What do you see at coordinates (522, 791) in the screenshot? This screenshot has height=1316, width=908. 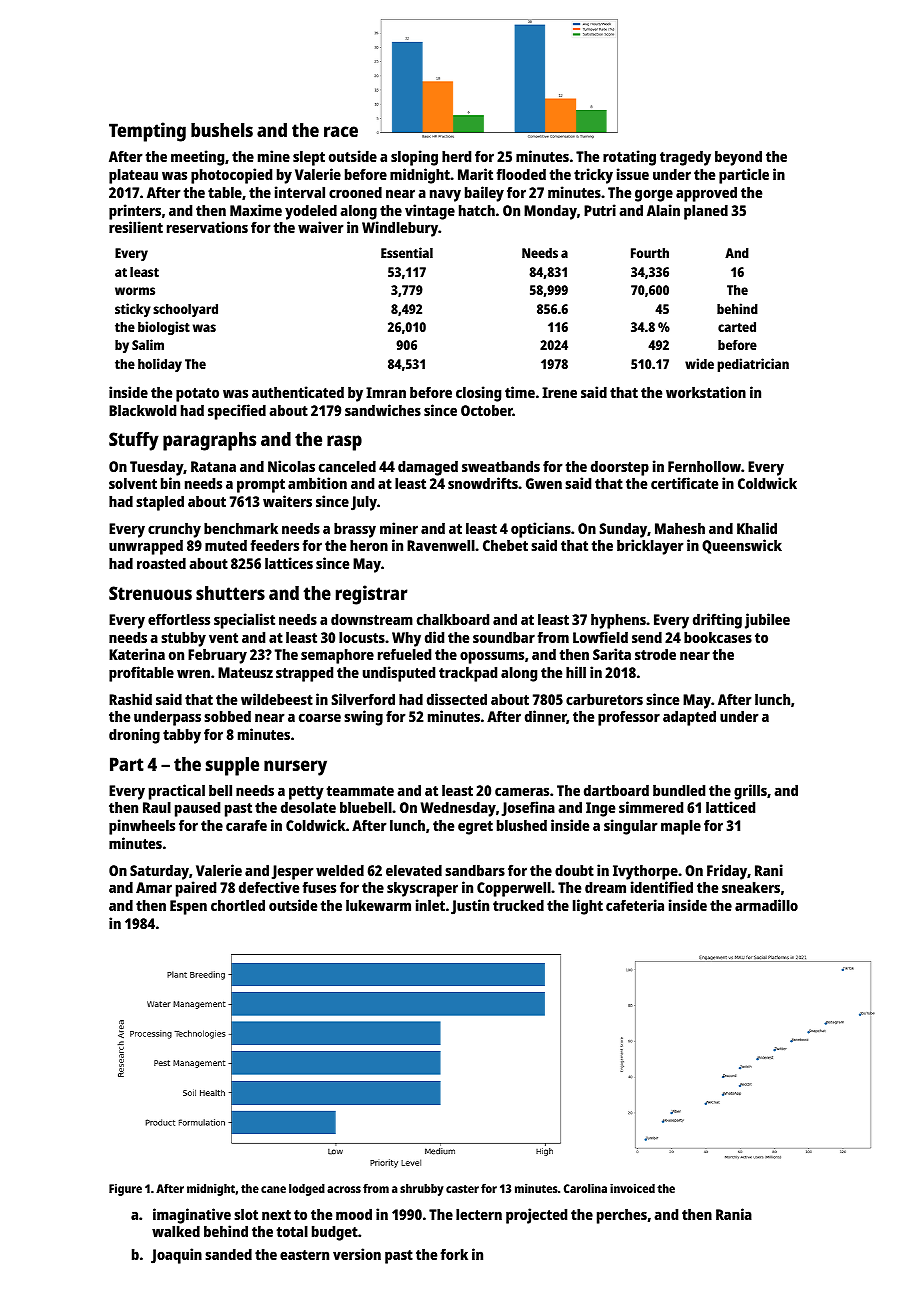 I see `cameras` at bounding box center [522, 791].
